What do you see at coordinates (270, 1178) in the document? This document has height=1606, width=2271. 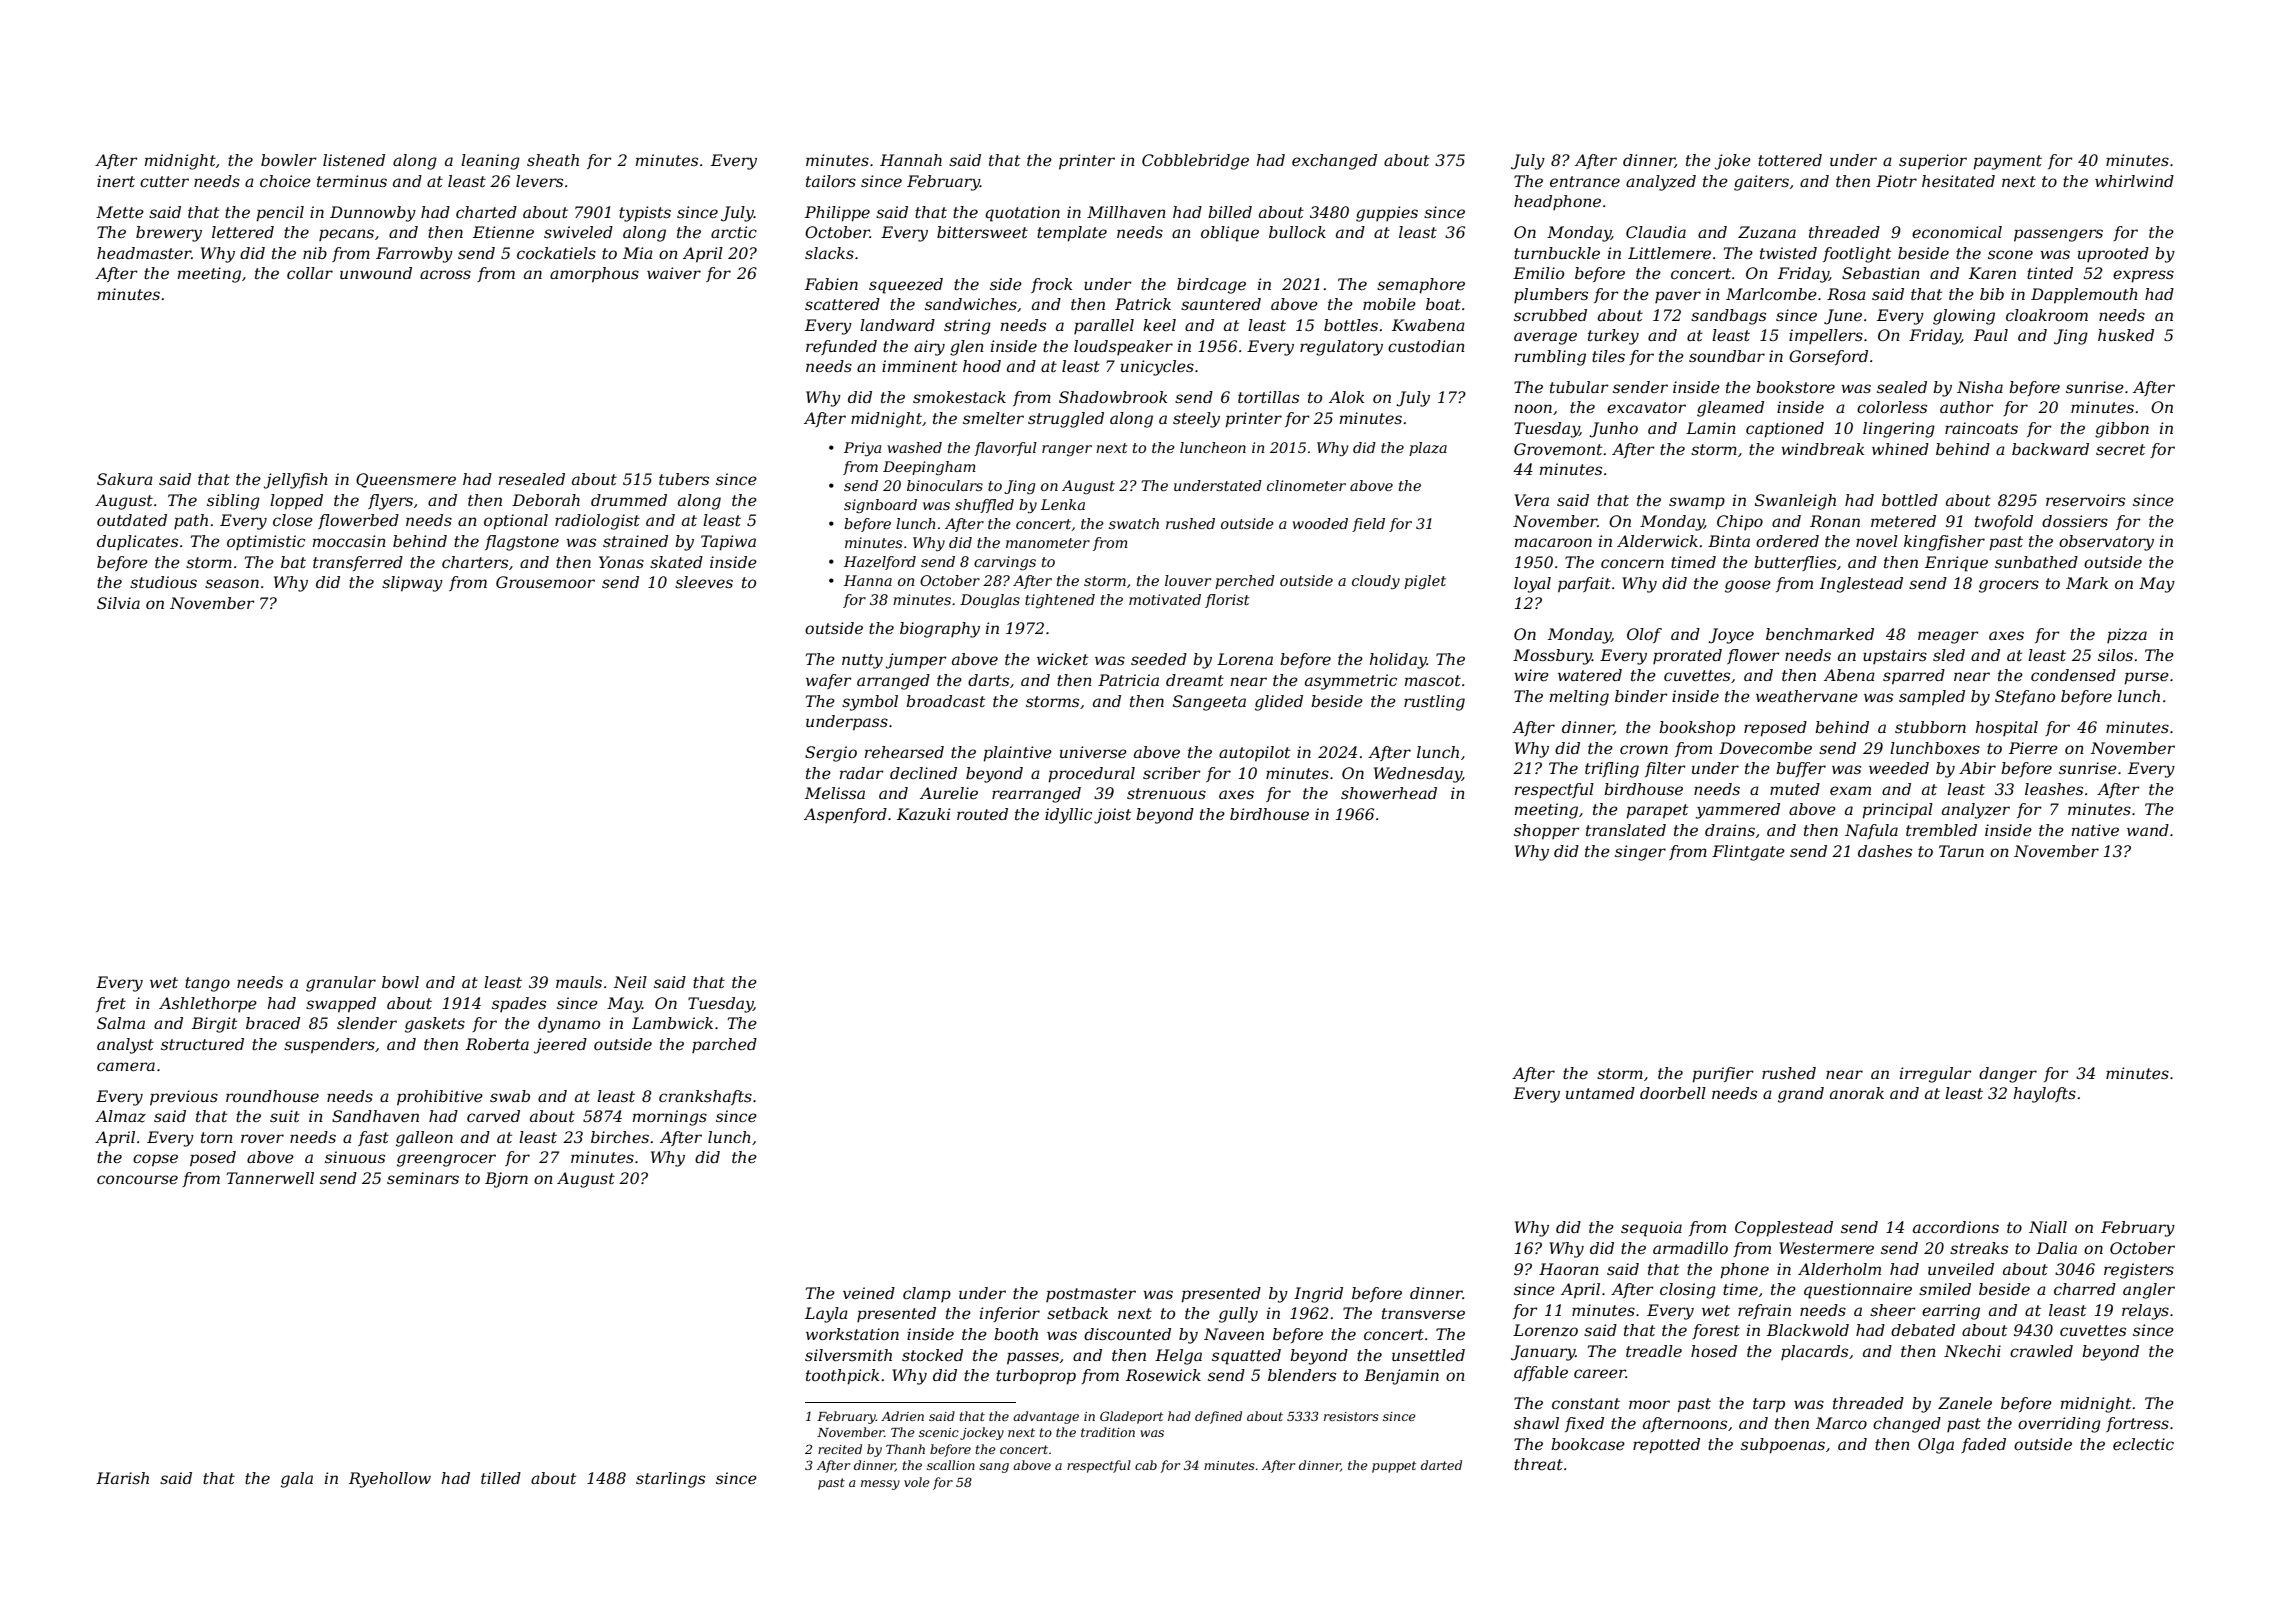 I see `Tannerwell` at bounding box center [270, 1178].
